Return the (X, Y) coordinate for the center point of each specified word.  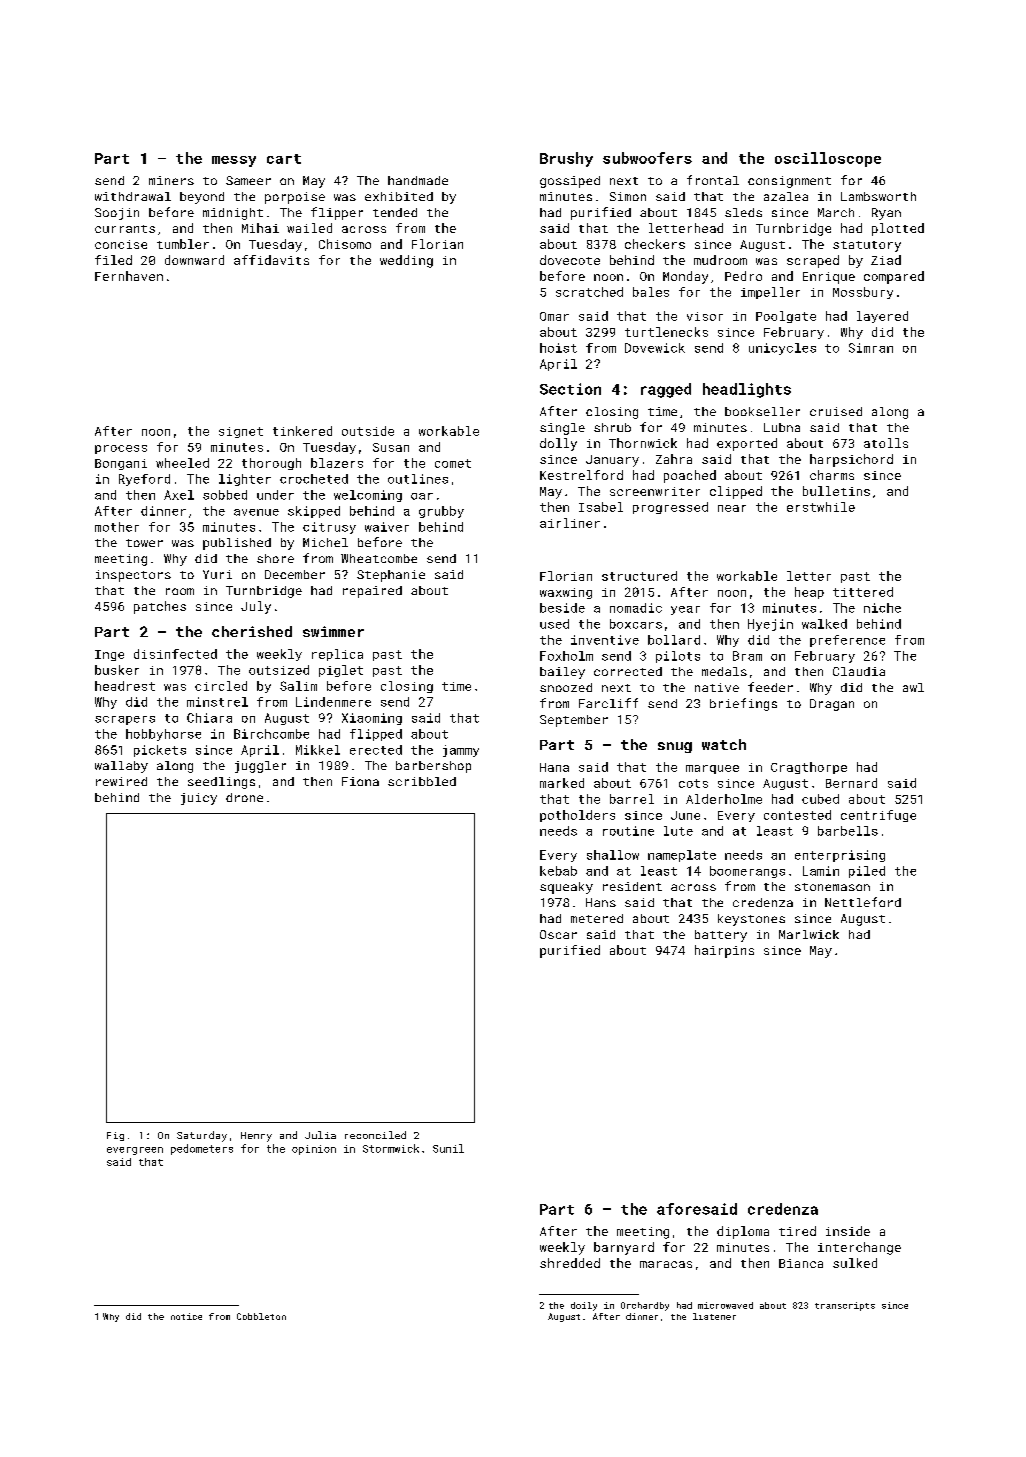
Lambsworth (878, 196)
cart (284, 159)
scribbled (422, 781)
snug (675, 747)
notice (186, 1316)
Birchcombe (271, 734)
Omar (554, 316)
